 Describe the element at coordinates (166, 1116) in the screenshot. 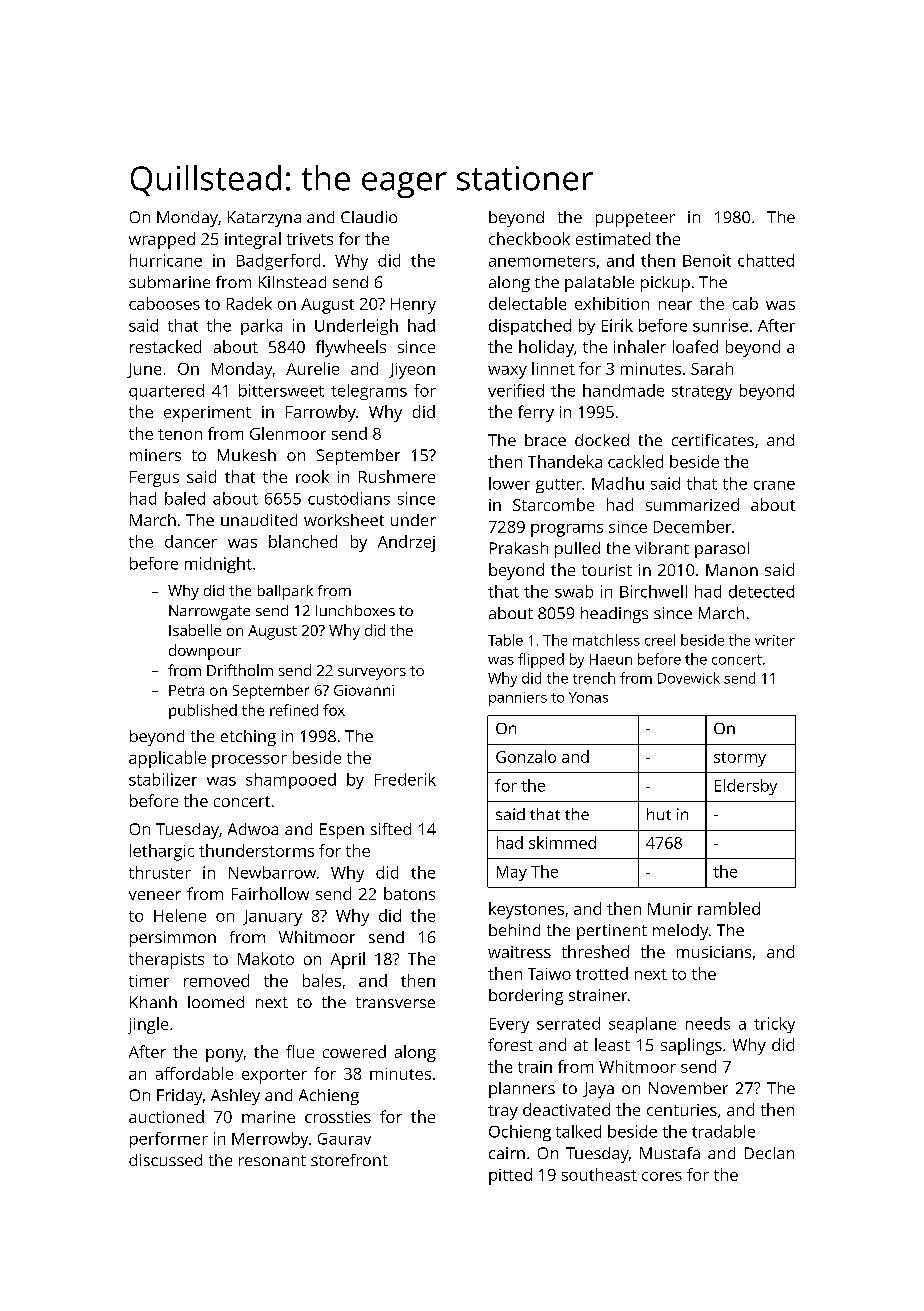

I see `auctioned` at that location.
